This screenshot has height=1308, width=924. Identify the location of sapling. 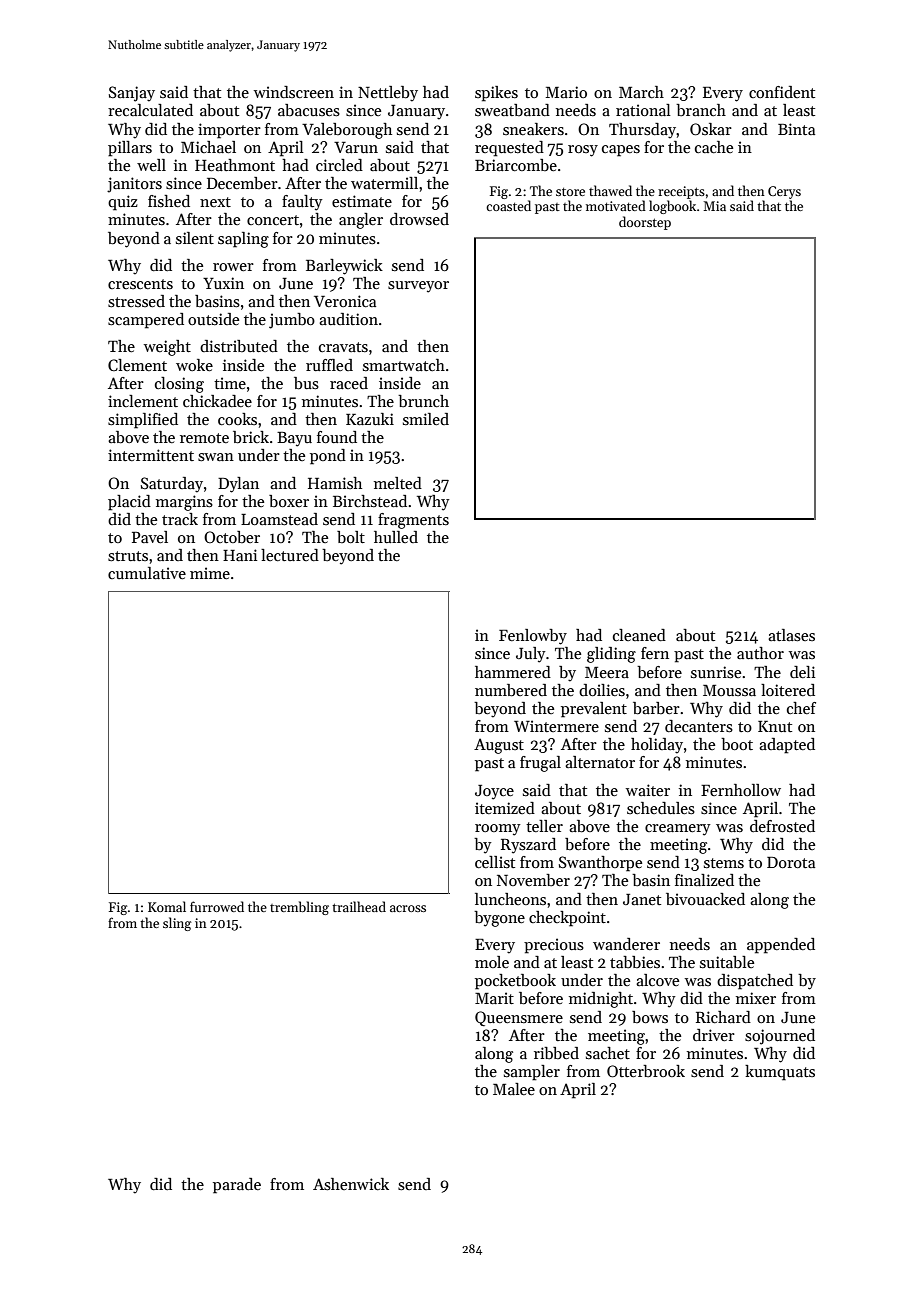
(243, 240).
